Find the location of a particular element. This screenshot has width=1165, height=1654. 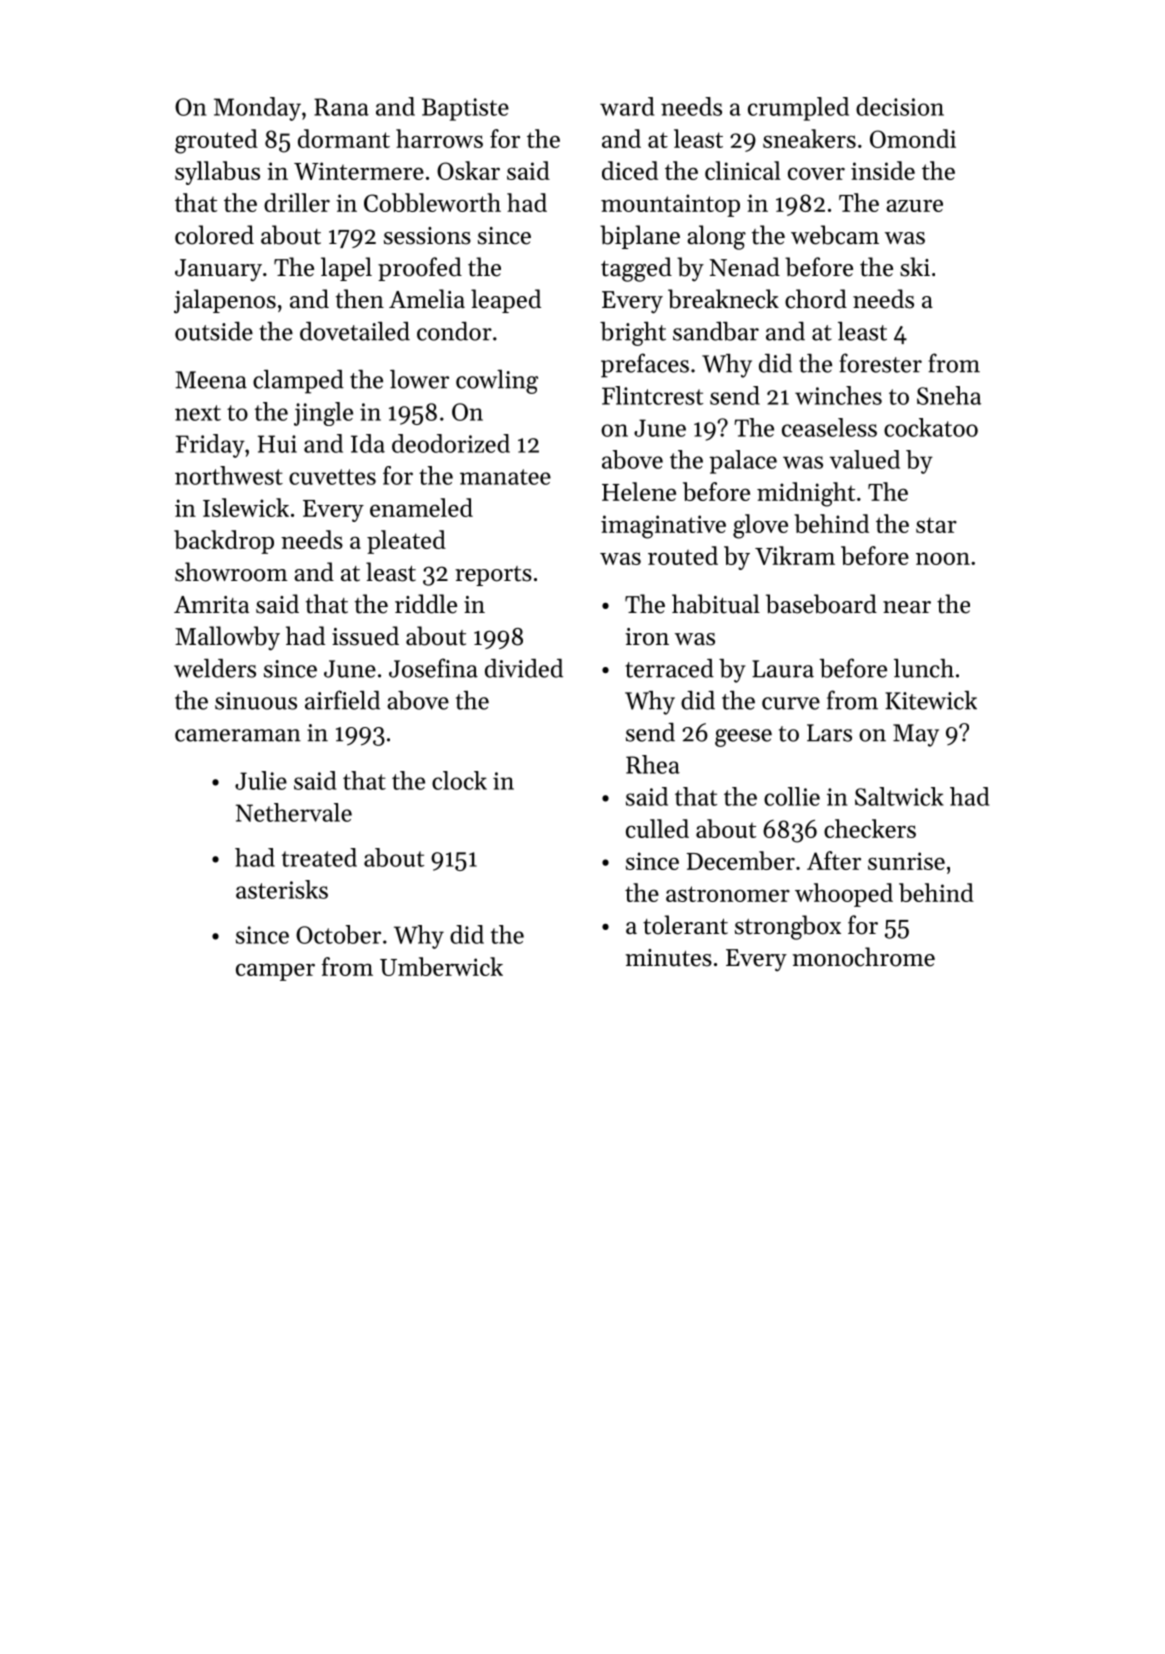

star is located at coordinates (936, 525).
